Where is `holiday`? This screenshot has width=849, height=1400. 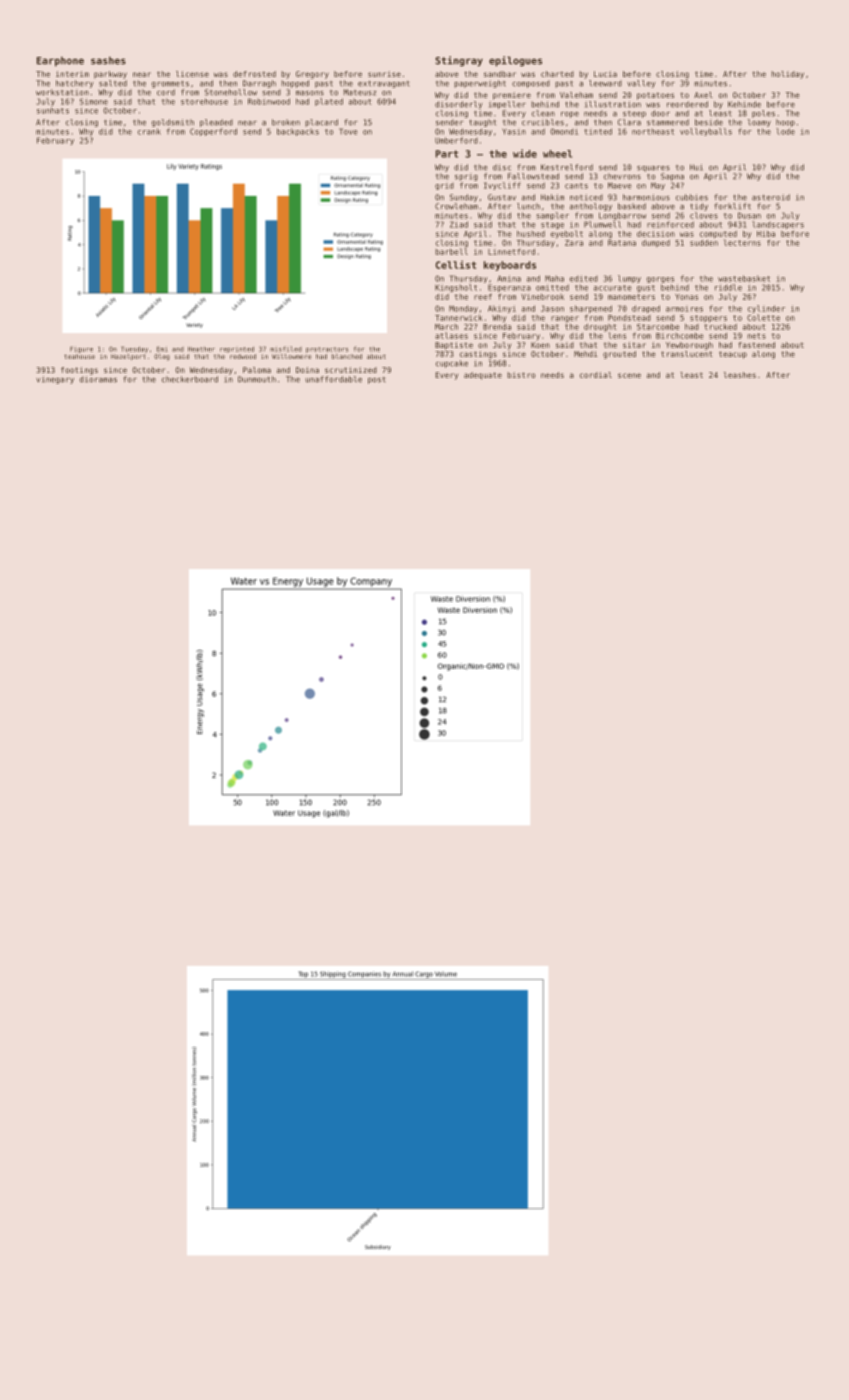
holiday is located at coordinates (788, 75).
